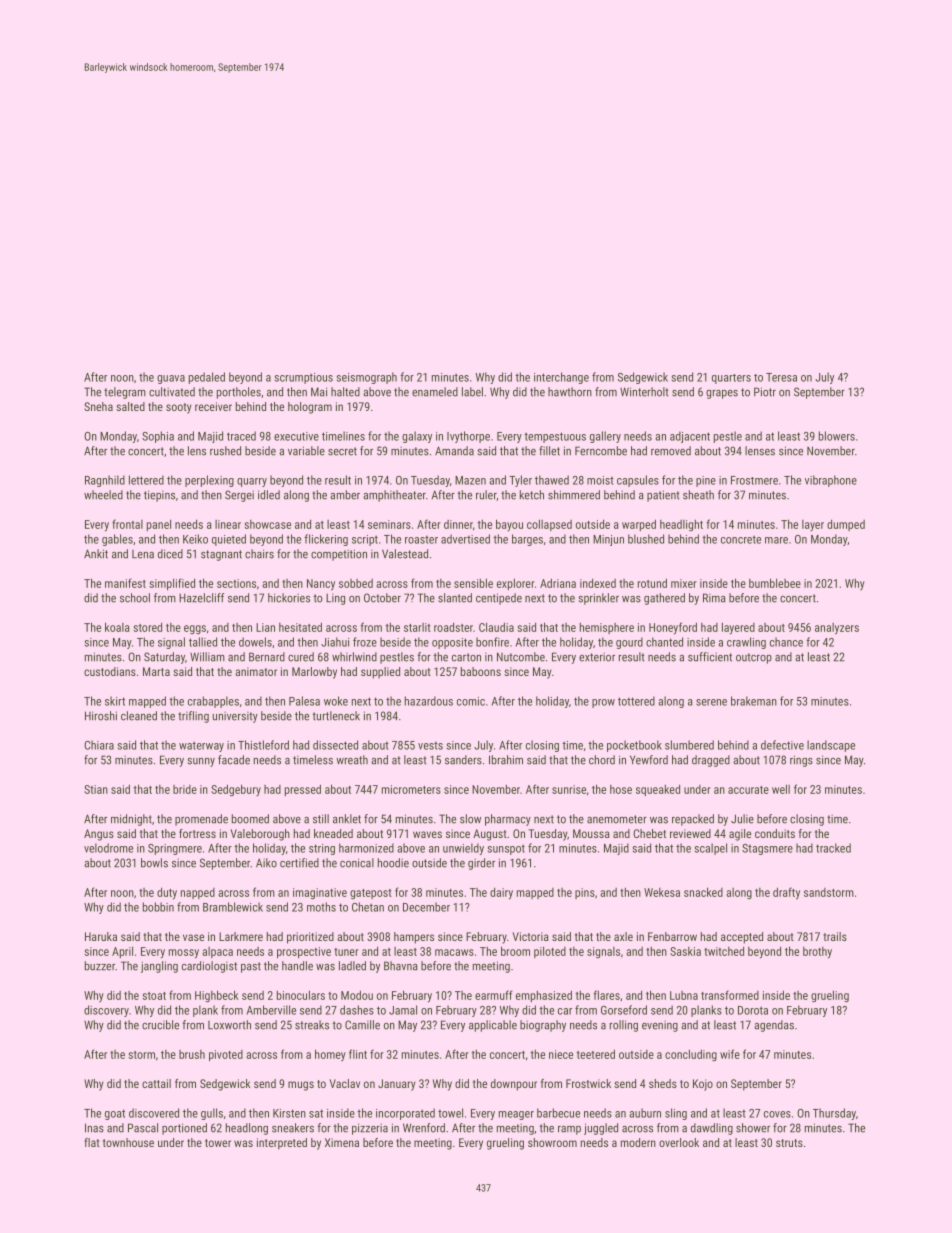 This image has height=1233, width=952. Describe the element at coordinates (212, 1114) in the image. I see `gulls` at that location.
